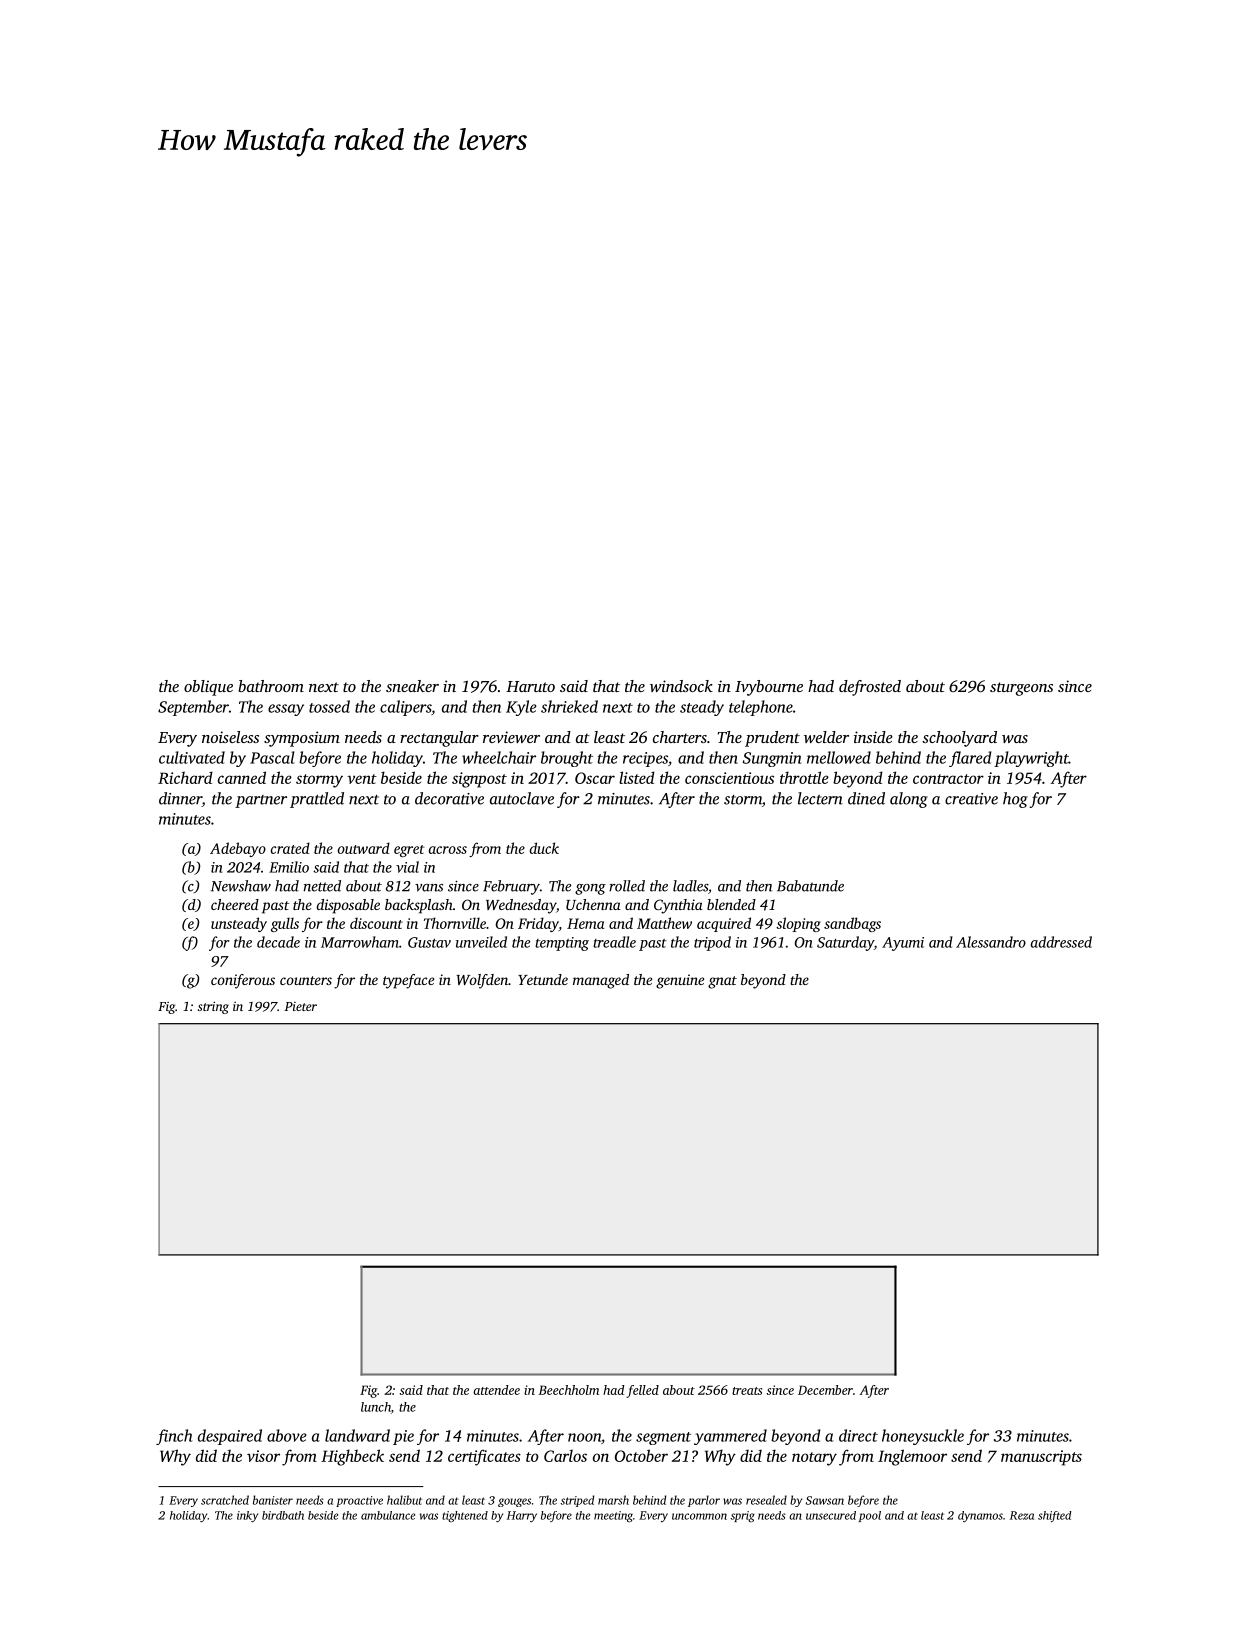 The width and height of the screenshot is (1257, 1627). I want to click on Pieter, so click(300, 1006).
